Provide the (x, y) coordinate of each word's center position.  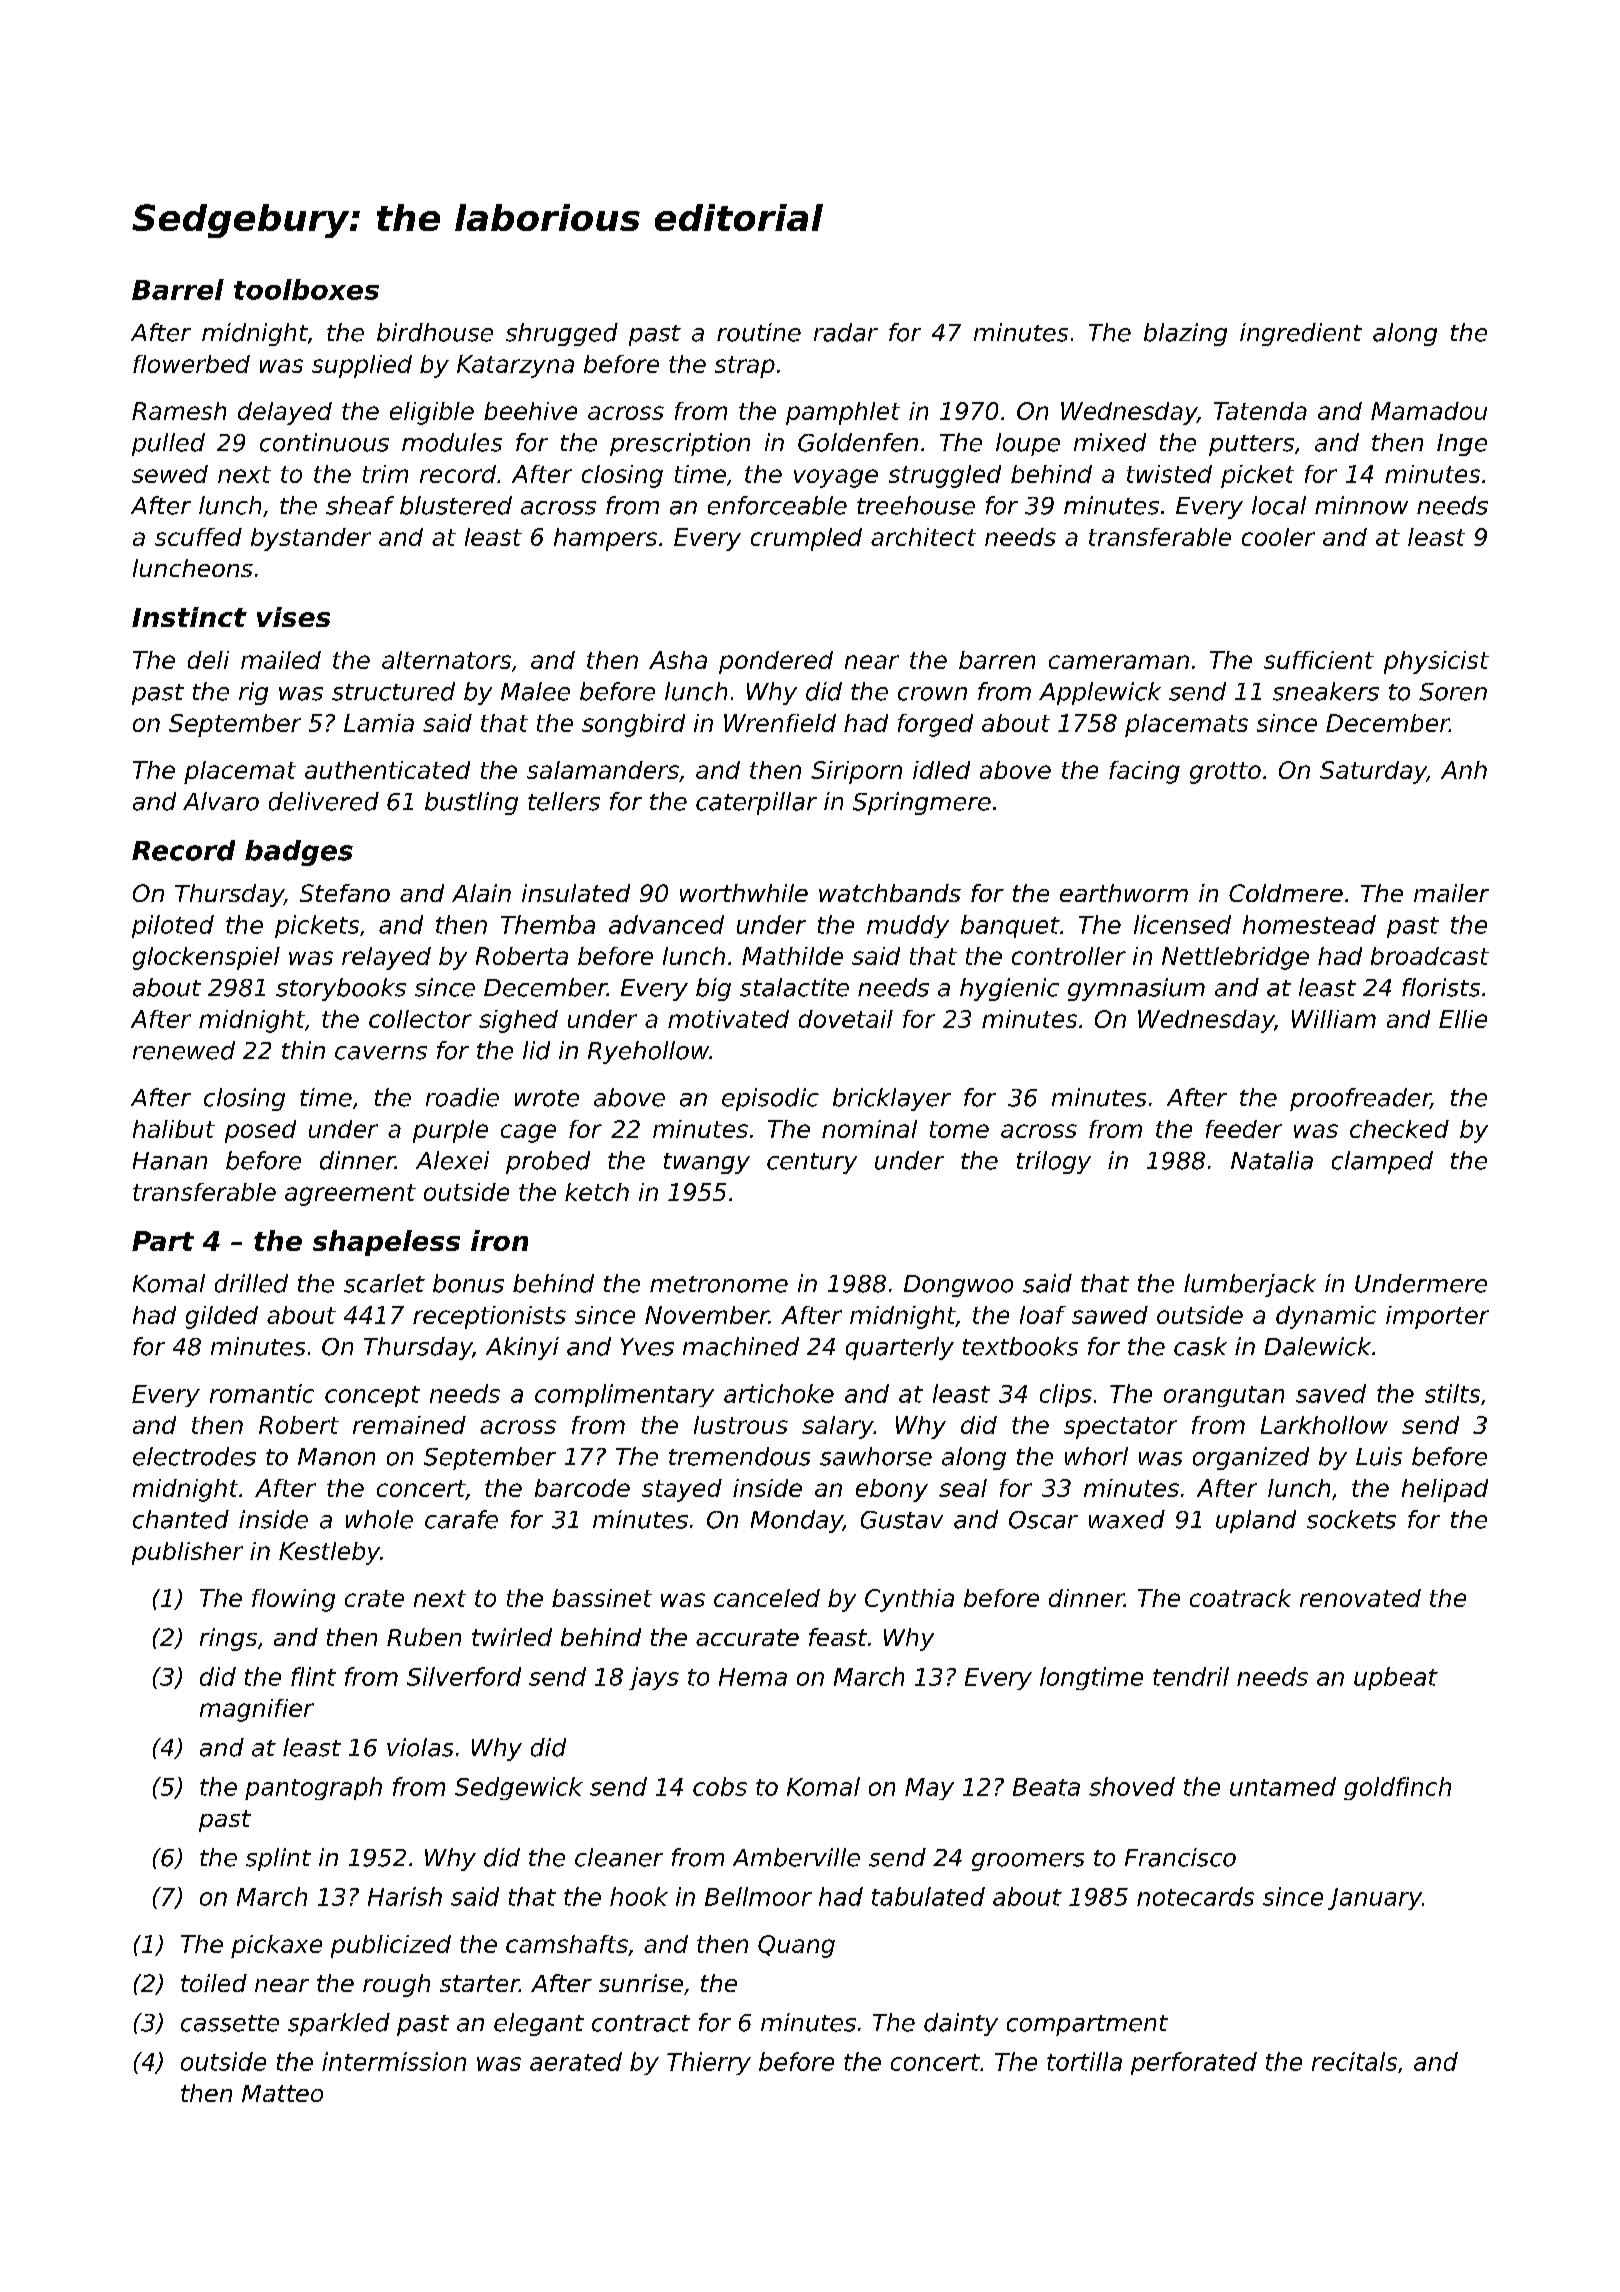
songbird (633, 725)
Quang (796, 1946)
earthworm (1124, 893)
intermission (394, 2061)
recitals (1354, 2061)
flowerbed (191, 364)
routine (759, 332)
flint (313, 1676)
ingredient (1301, 334)
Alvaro (221, 801)
